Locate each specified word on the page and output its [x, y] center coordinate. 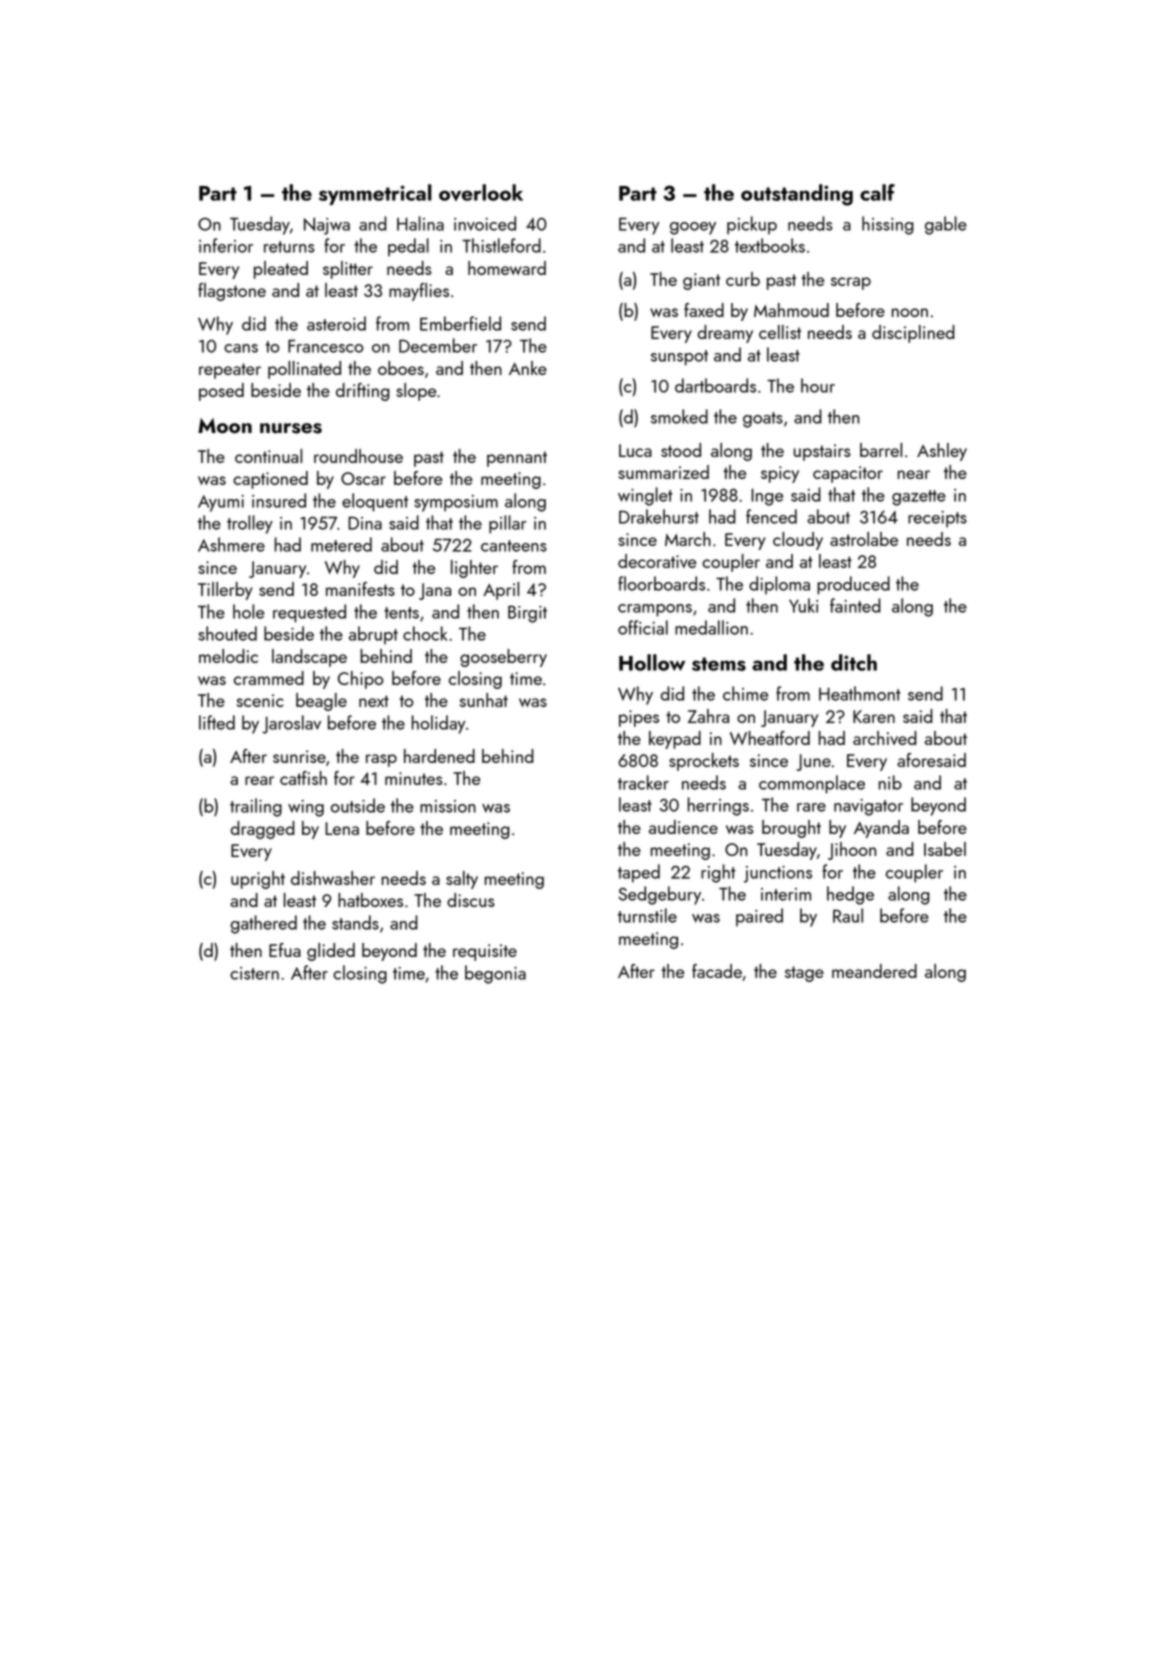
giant [701, 281]
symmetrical [375, 194]
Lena [342, 828]
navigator [868, 807]
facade [717, 971]
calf [877, 192]
